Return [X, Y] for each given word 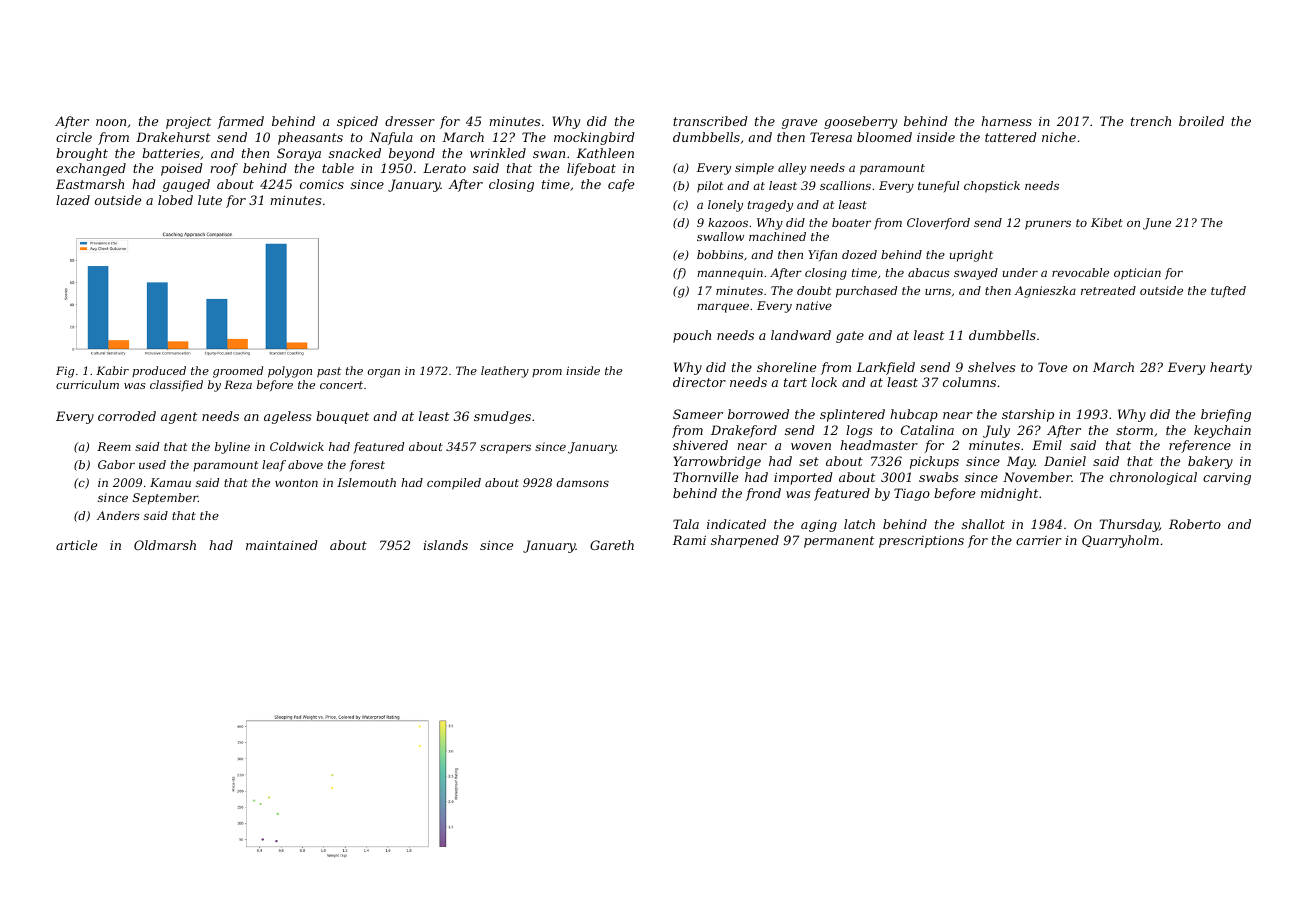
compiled [454, 484]
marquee [723, 308]
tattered [1011, 137]
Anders [118, 515]
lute [210, 200]
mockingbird [594, 138]
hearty [1231, 368]
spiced [357, 122]
